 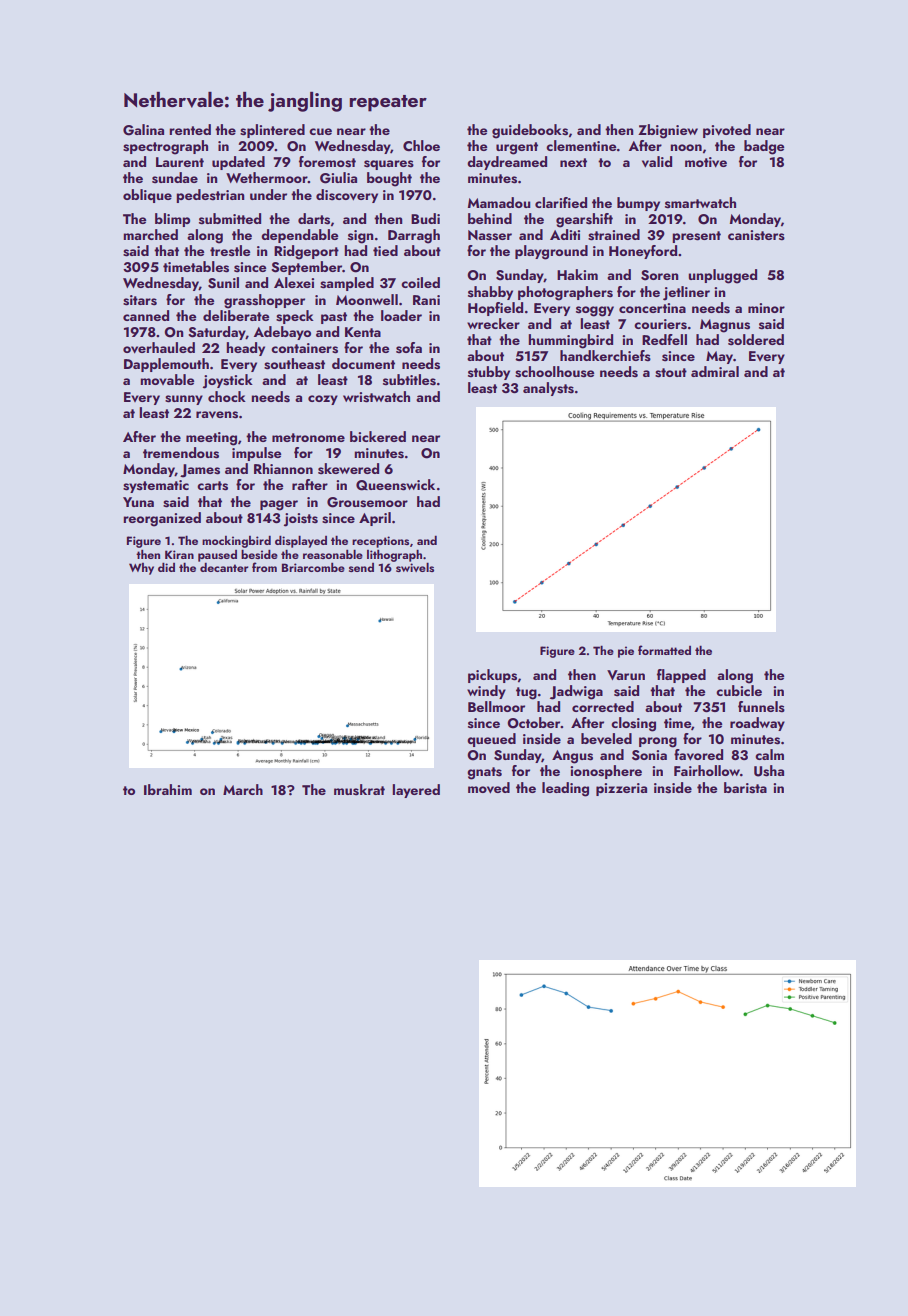 I want to click on muskrat, so click(x=359, y=790).
